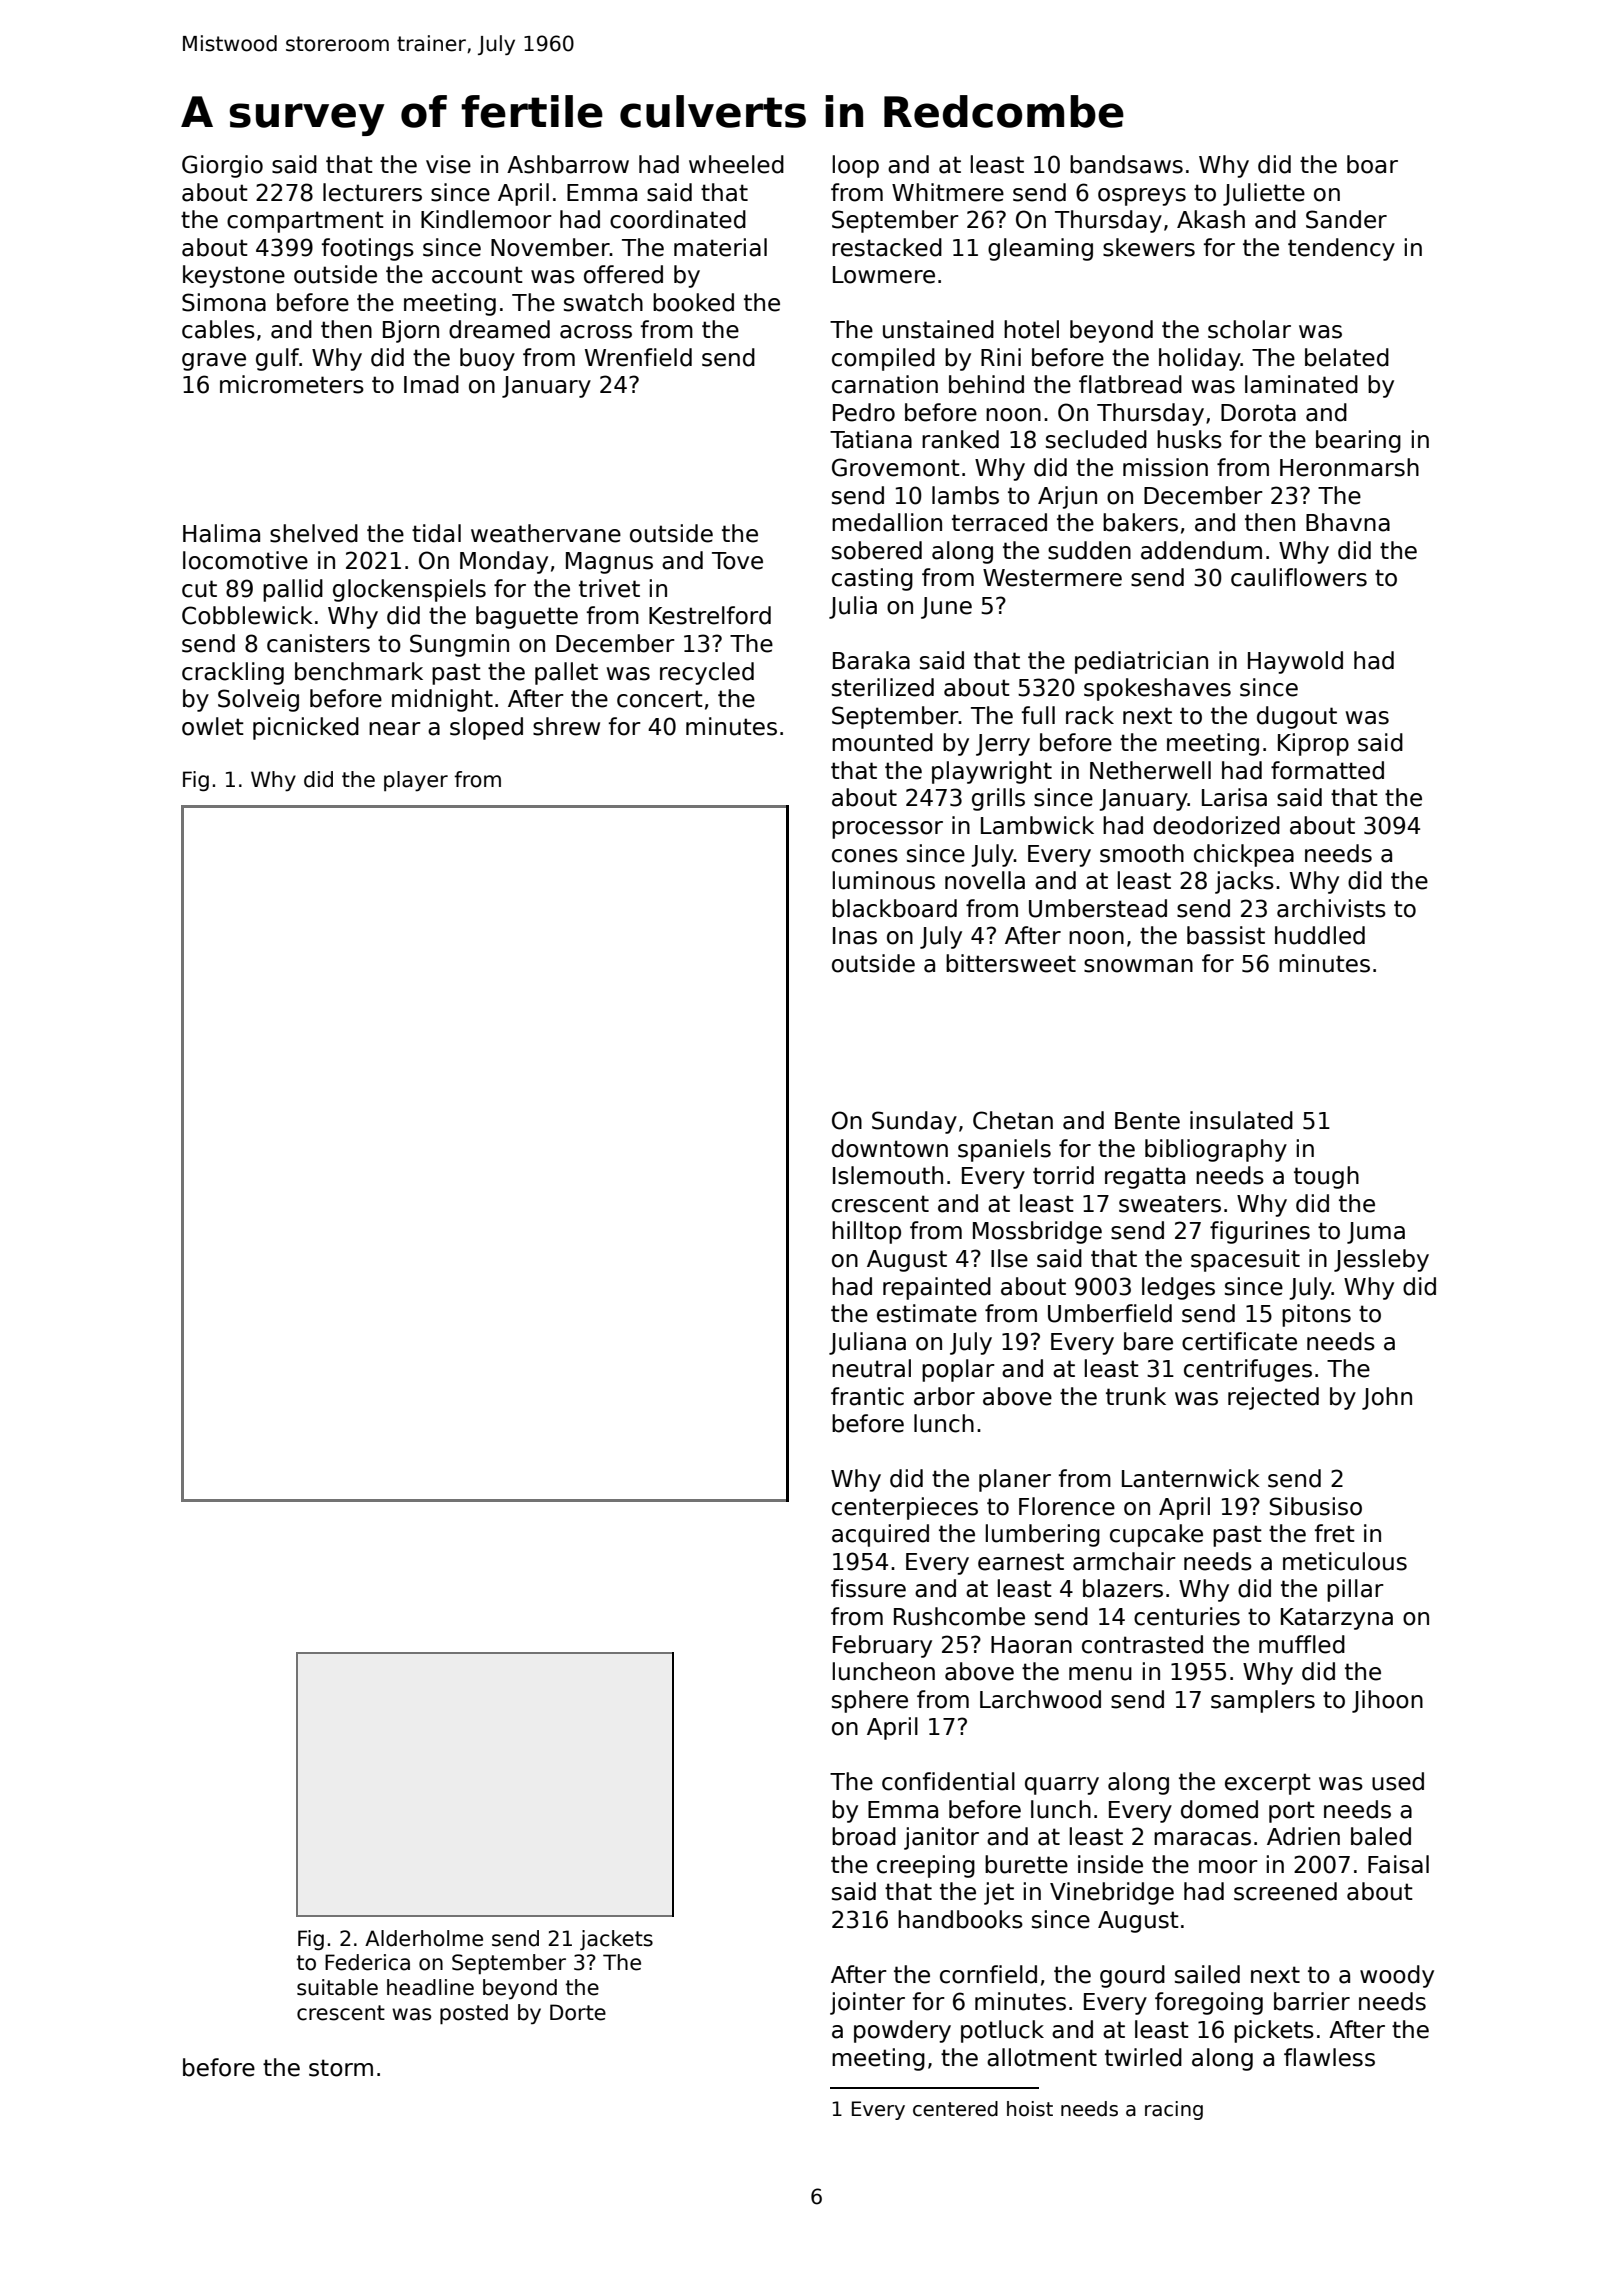  What do you see at coordinates (867, 1396) in the screenshot?
I see `frantic` at bounding box center [867, 1396].
